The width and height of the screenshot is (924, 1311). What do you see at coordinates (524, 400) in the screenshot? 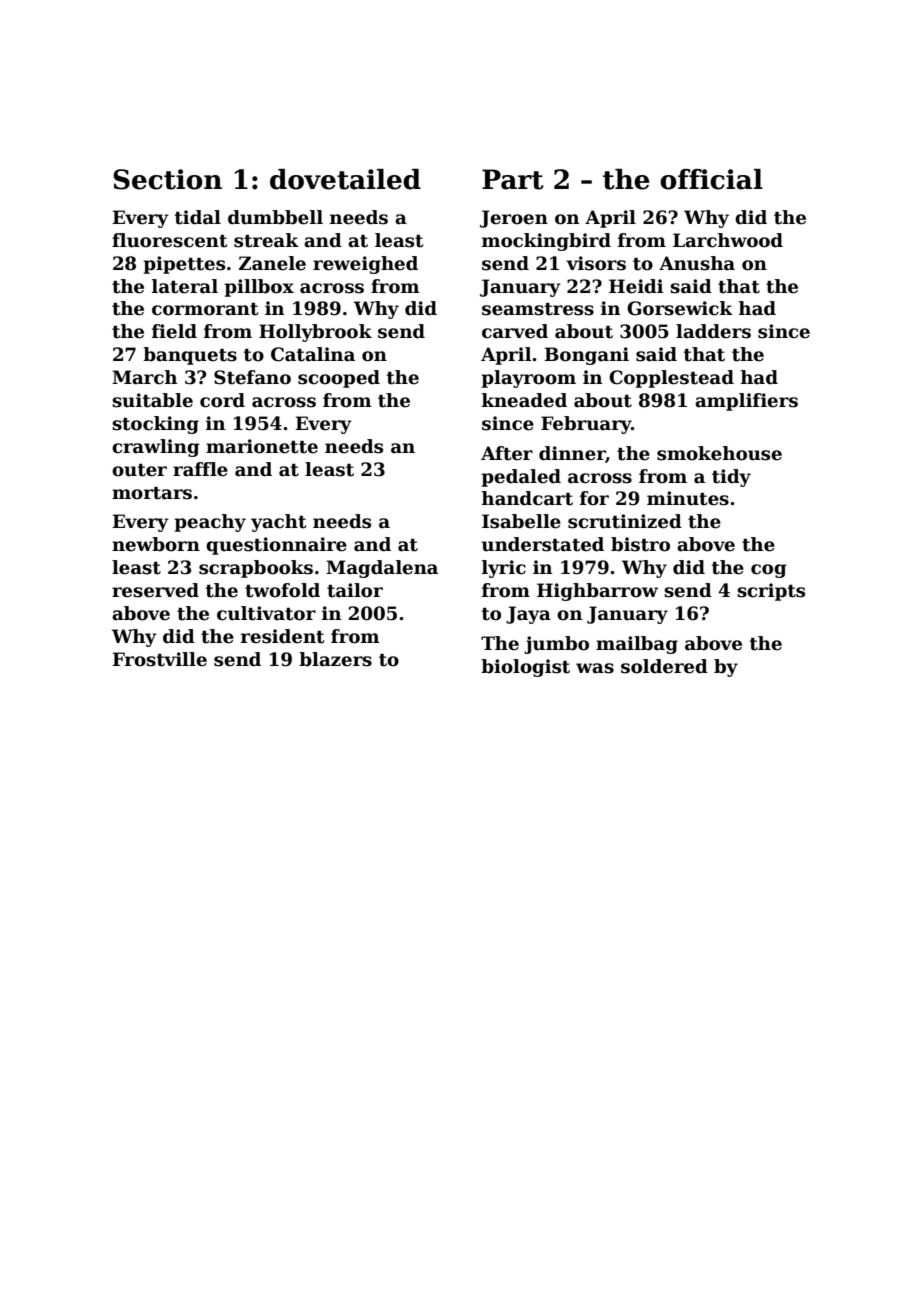
I see `kneaded` at bounding box center [524, 400].
